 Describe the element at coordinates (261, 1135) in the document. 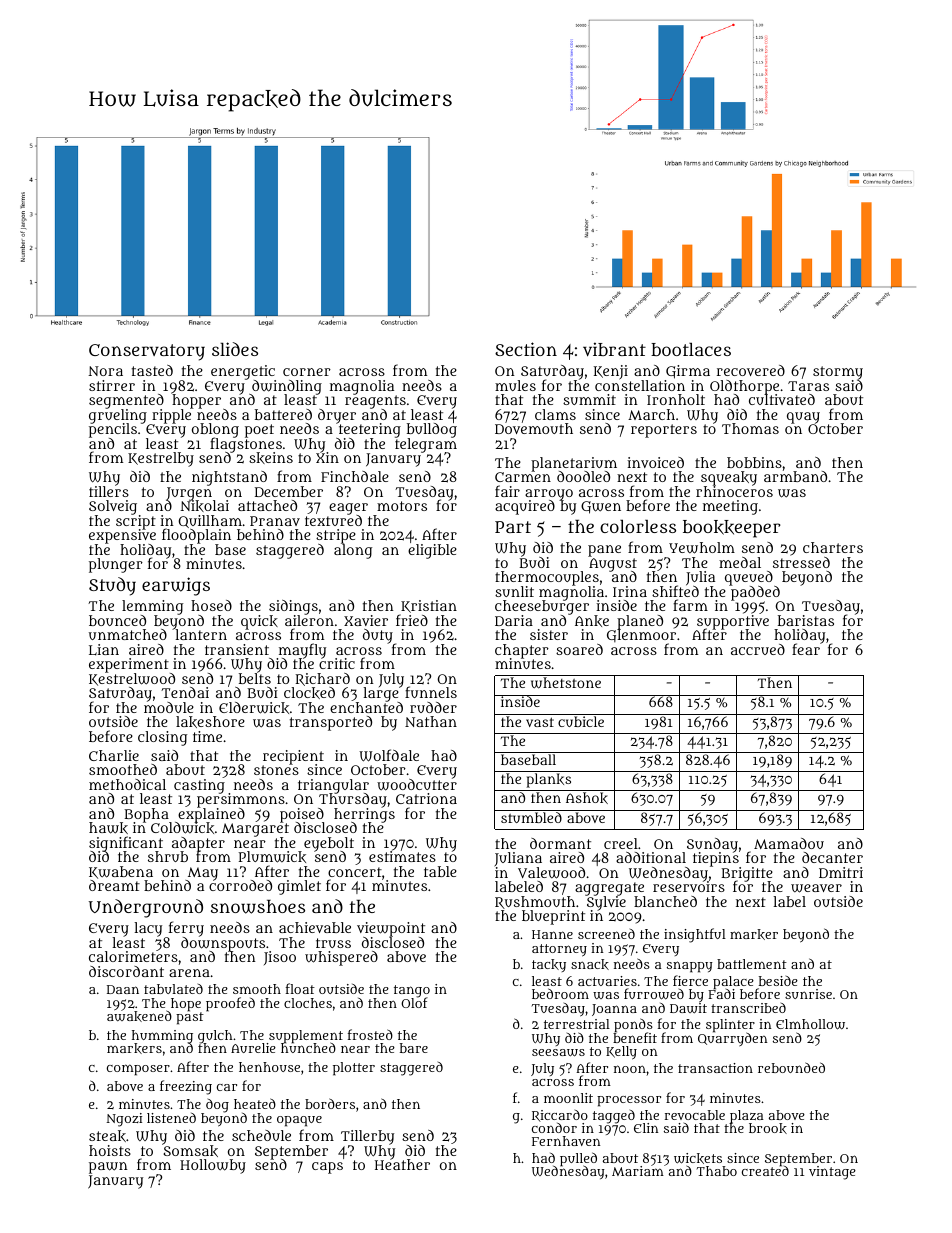

I see `schedule` at that location.
